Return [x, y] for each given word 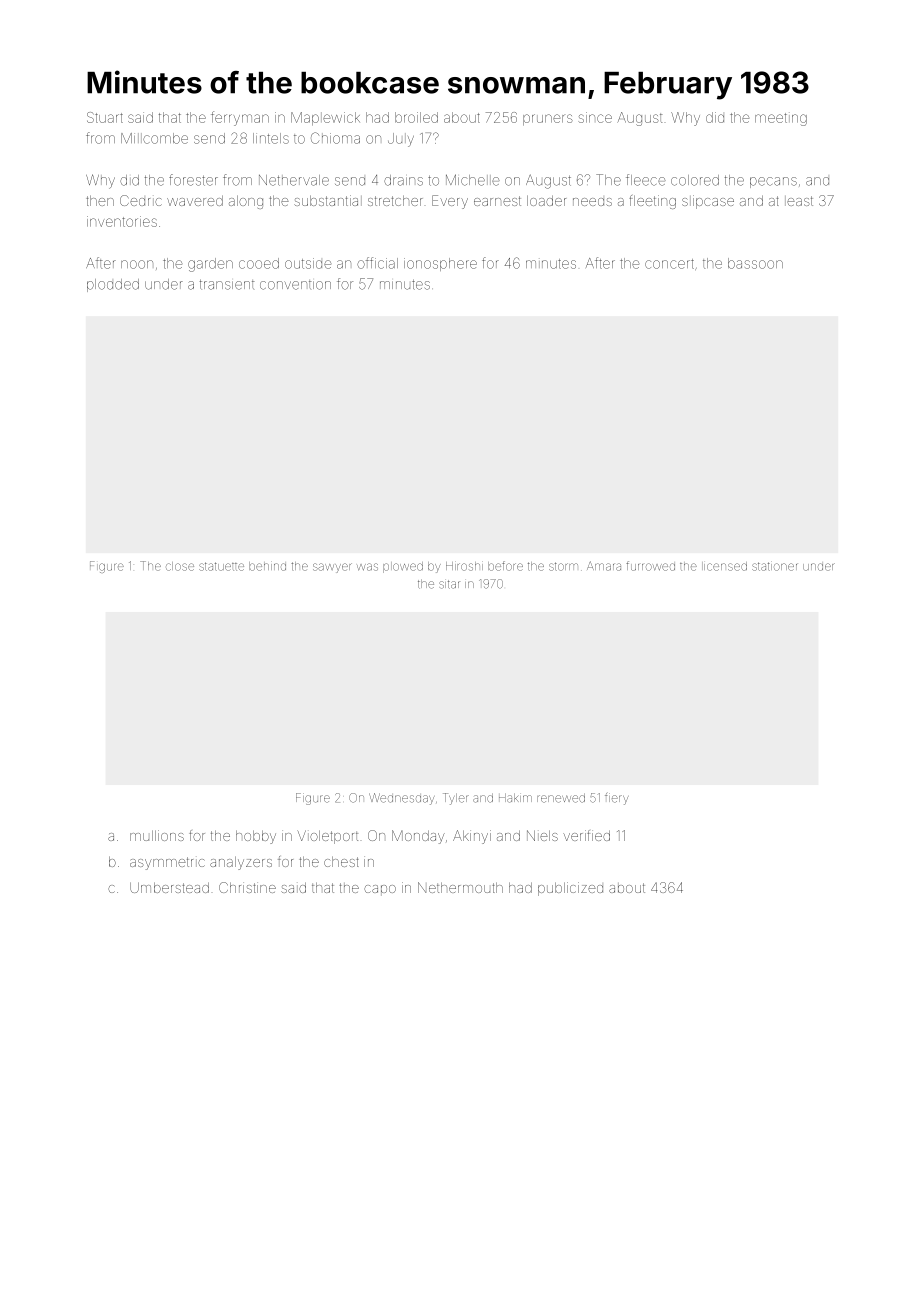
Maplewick [325, 119]
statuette [221, 566]
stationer [774, 566]
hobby [256, 837]
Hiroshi [464, 566]
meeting [781, 119]
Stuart [105, 117]
